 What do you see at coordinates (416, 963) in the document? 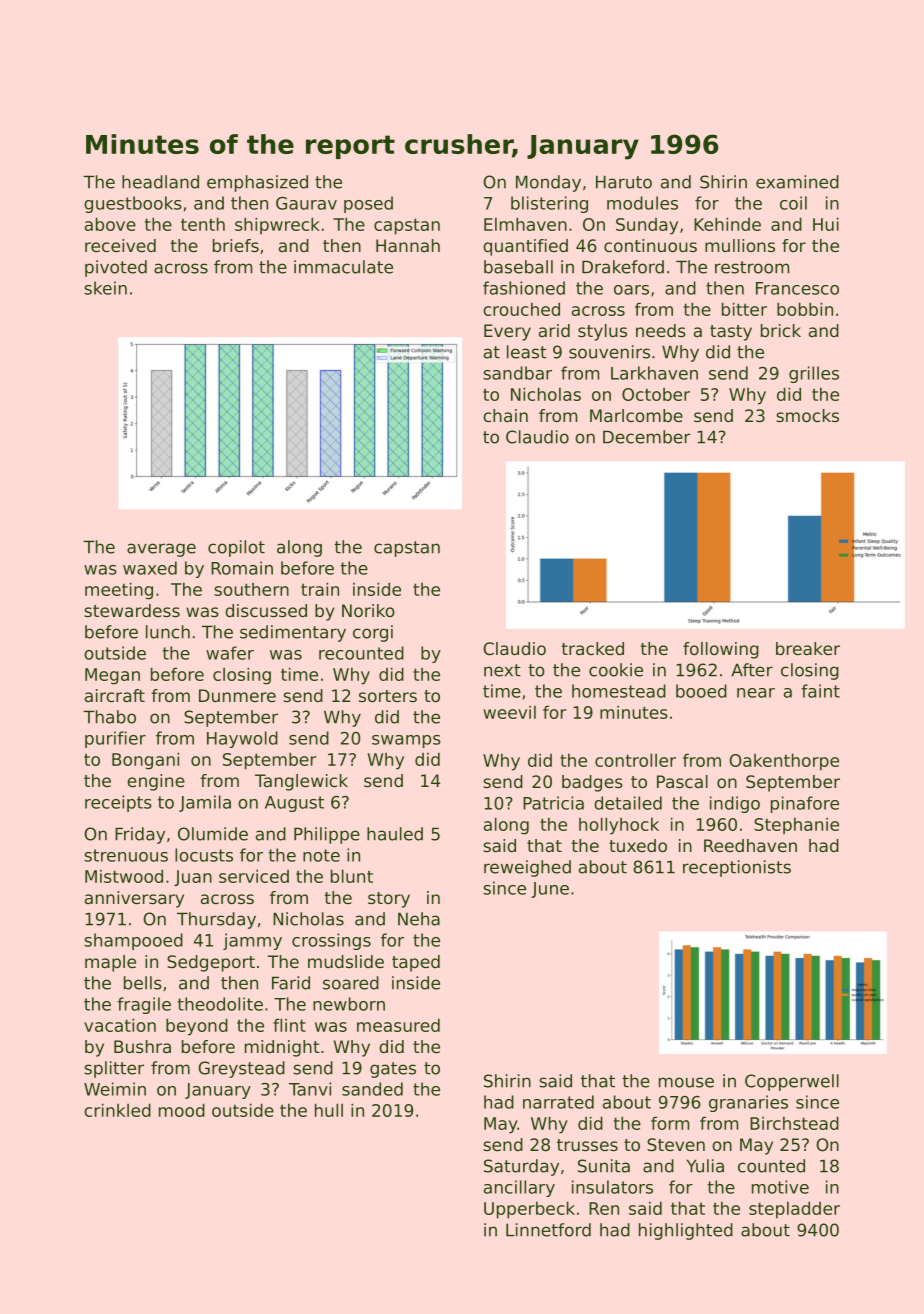
I see `taped` at bounding box center [416, 963].
